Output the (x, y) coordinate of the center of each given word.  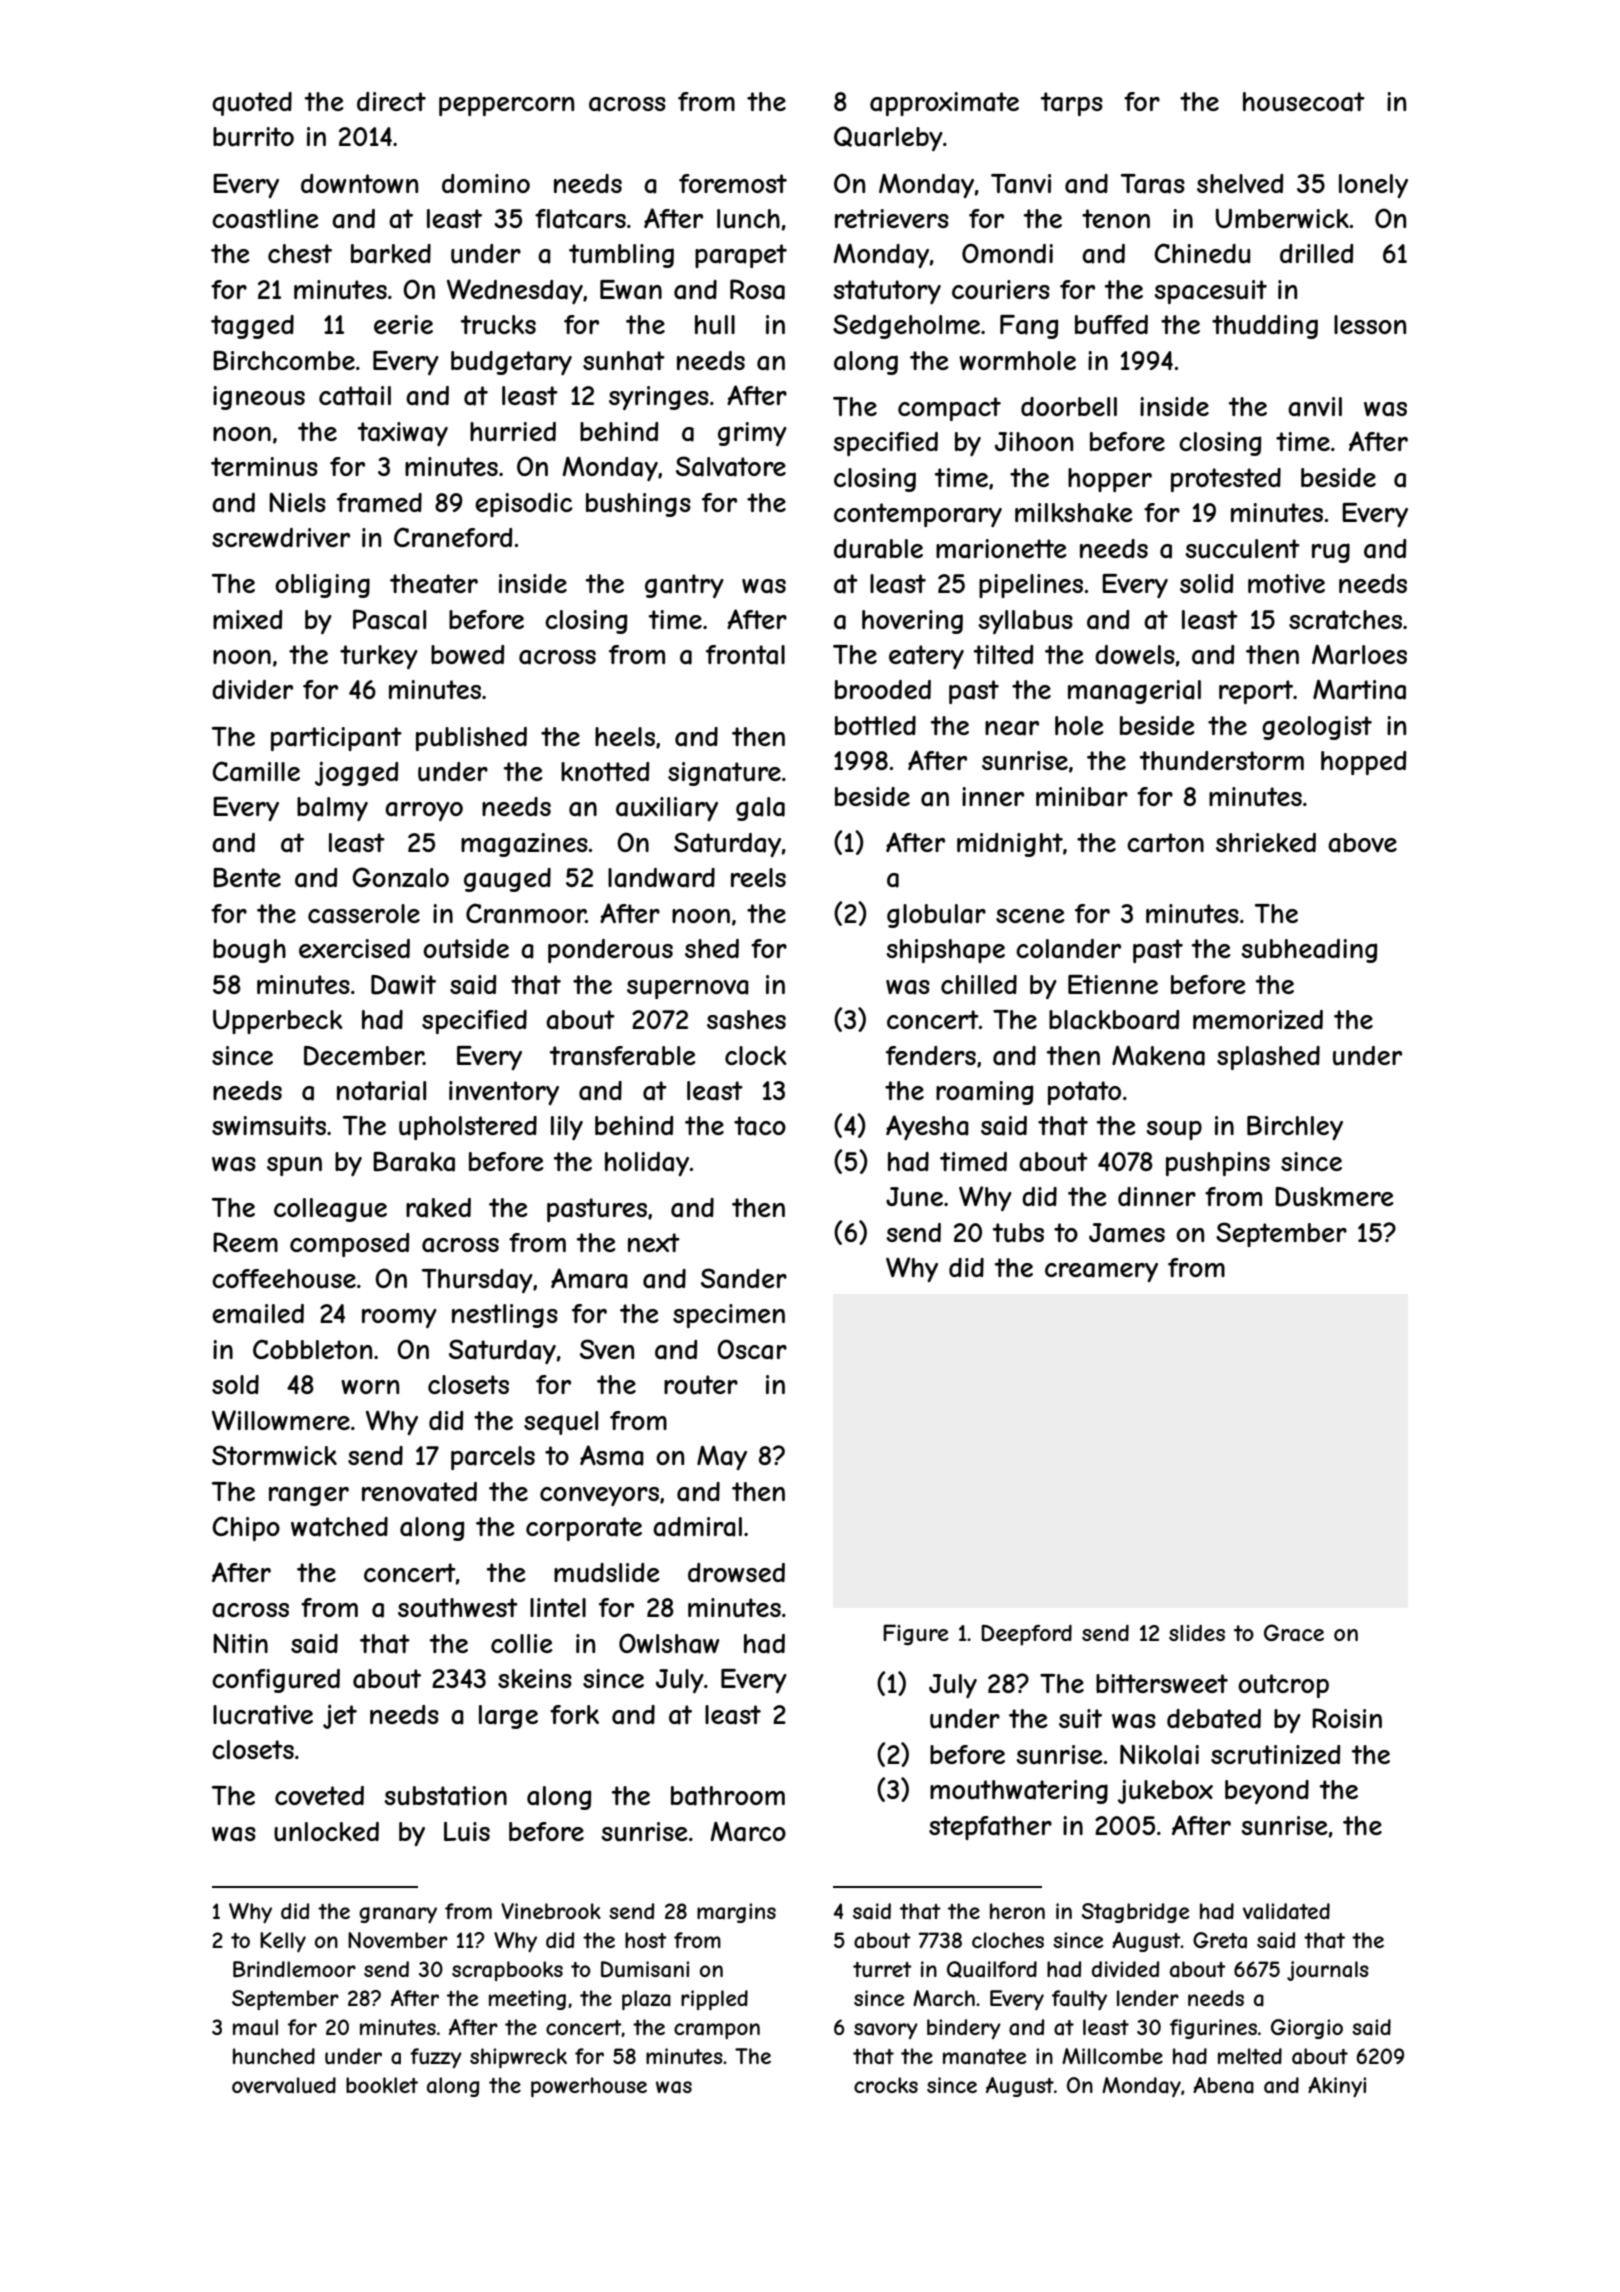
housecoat (1304, 102)
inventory (504, 1093)
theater (434, 584)
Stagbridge (1135, 1913)
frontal (745, 655)
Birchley (1295, 1128)
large (508, 1717)
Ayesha (927, 1127)
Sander (744, 1278)
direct (391, 101)
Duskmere (1334, 1197)
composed (349, 1245)
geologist (1317, 728)
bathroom (728, 1796)
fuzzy (436, 2058)
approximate (944, 104)
